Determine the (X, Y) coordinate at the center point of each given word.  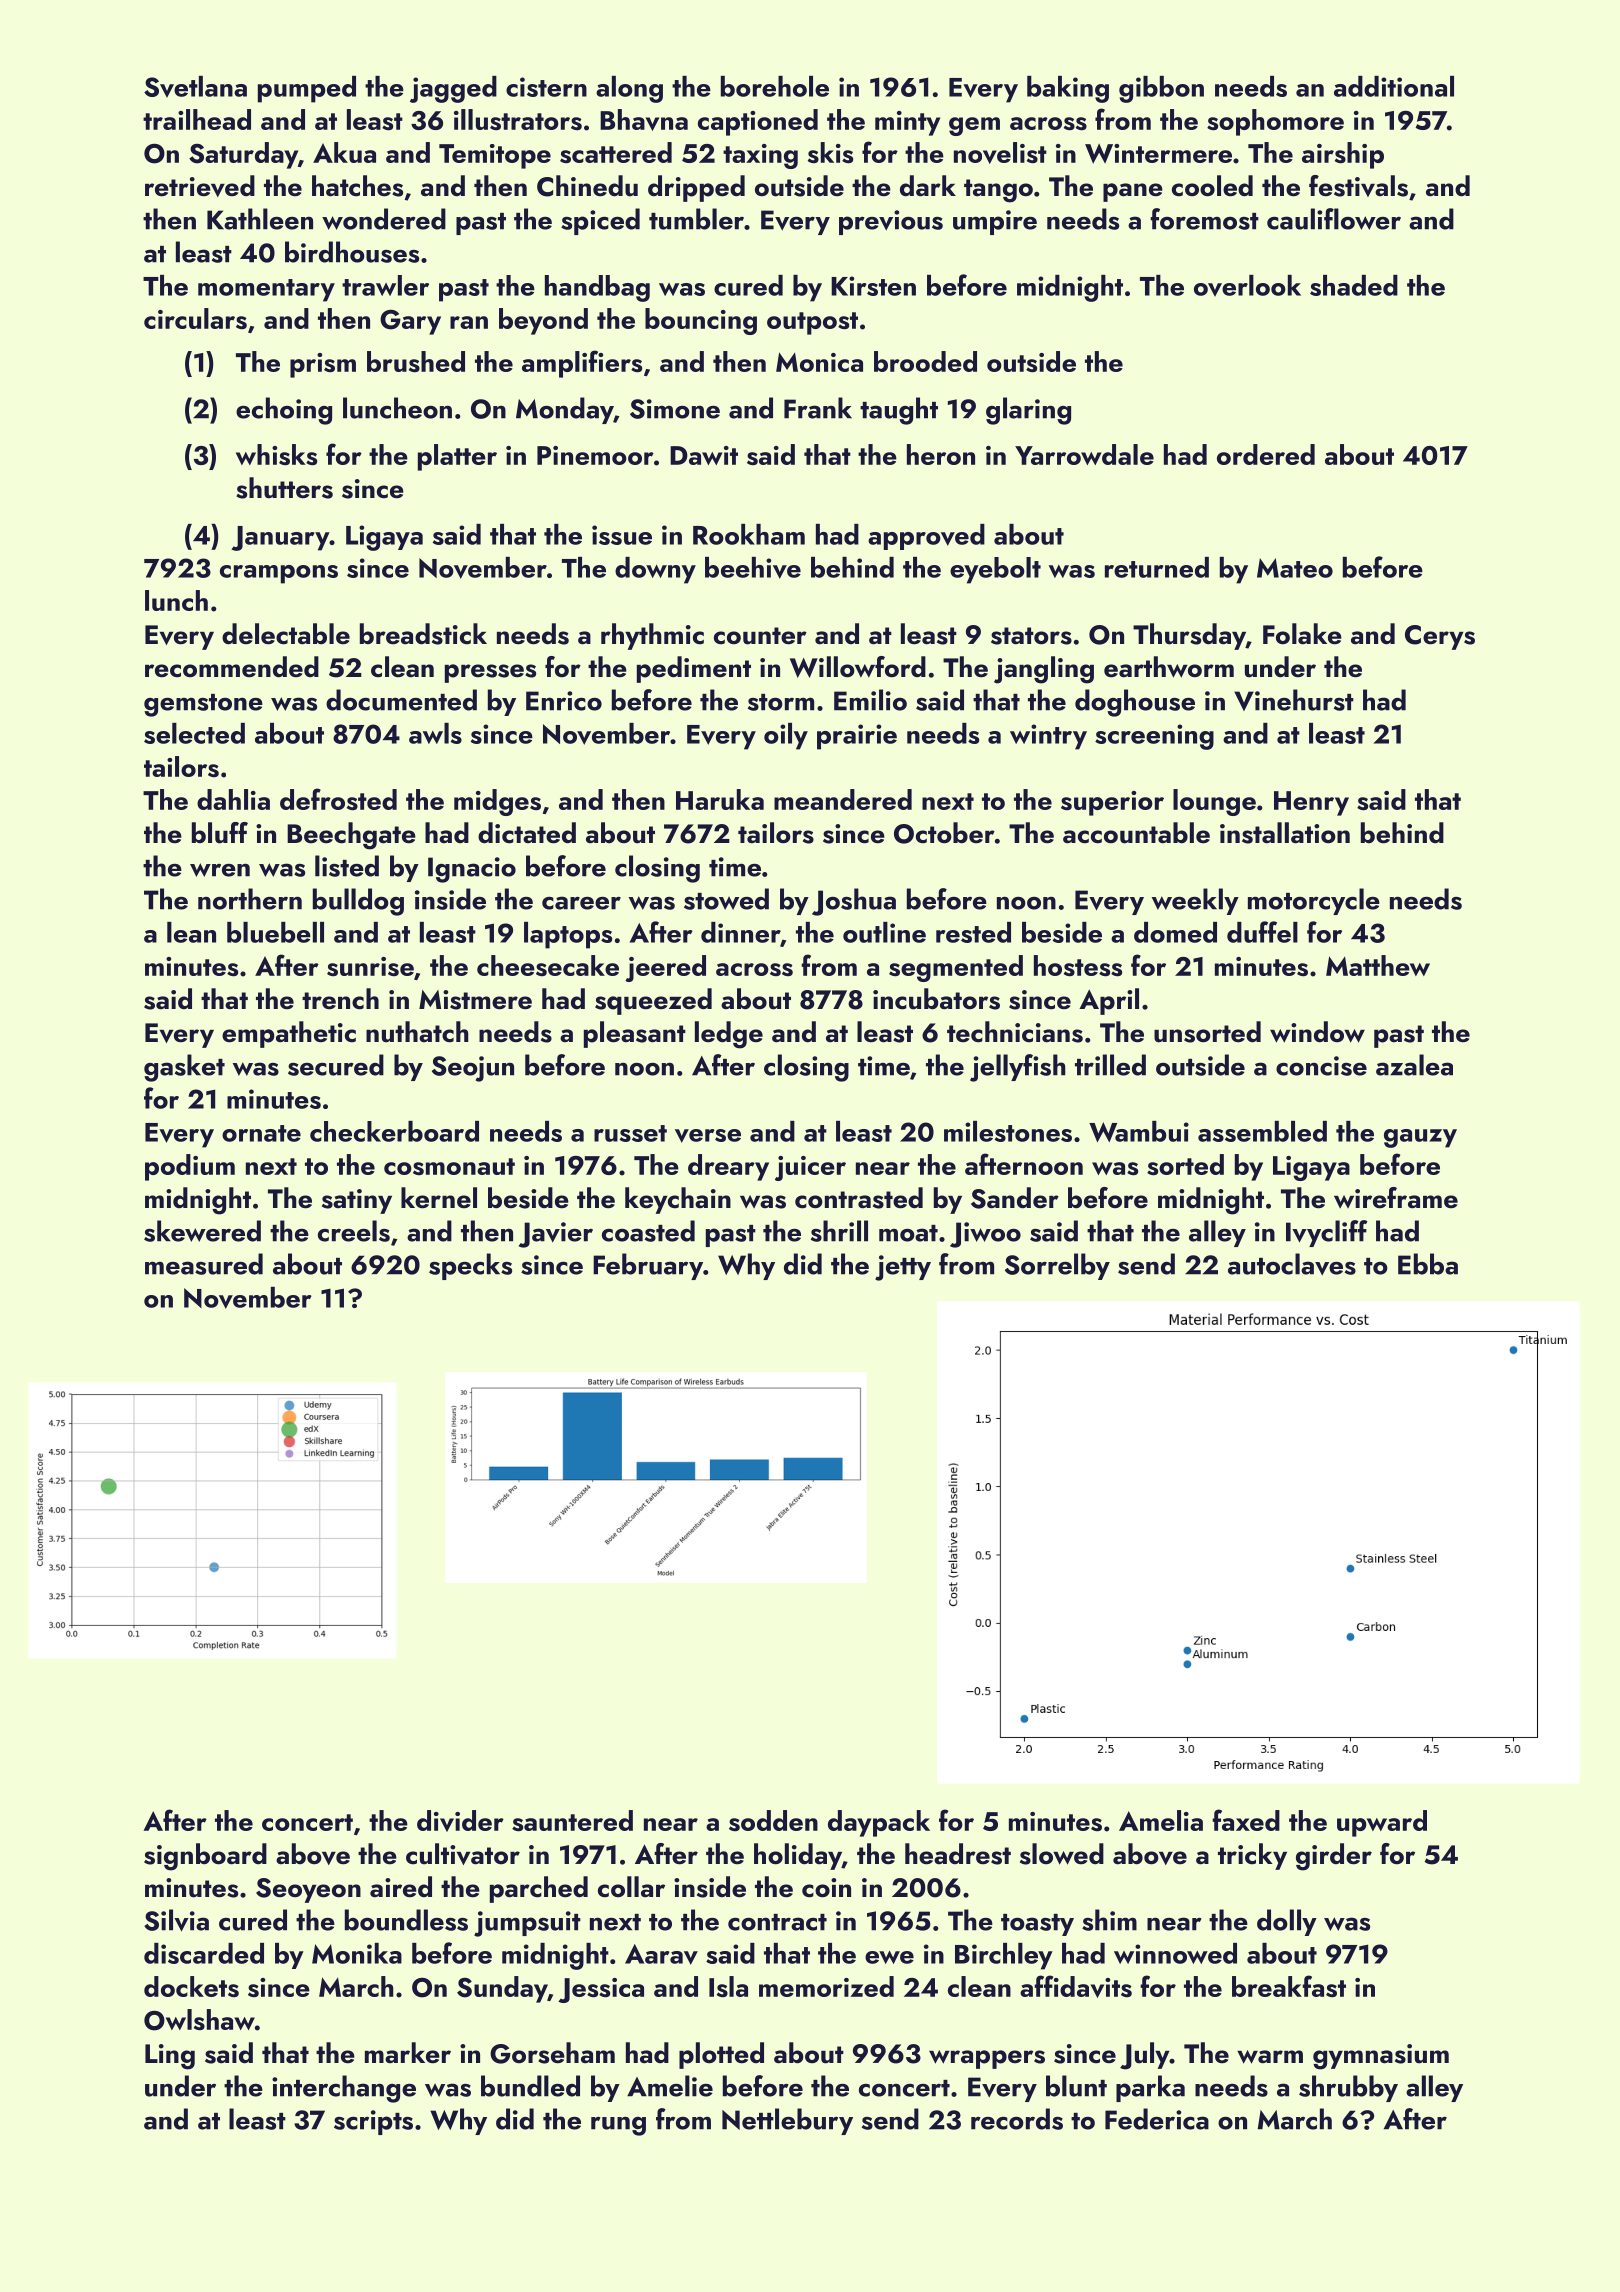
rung (618, 2126)
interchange (344, 2089)
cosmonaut (449, 1166)
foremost (1204, 219)
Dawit (704, 455)
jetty (903, 1268)
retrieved (200, 186)
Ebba (1428, 1264)
